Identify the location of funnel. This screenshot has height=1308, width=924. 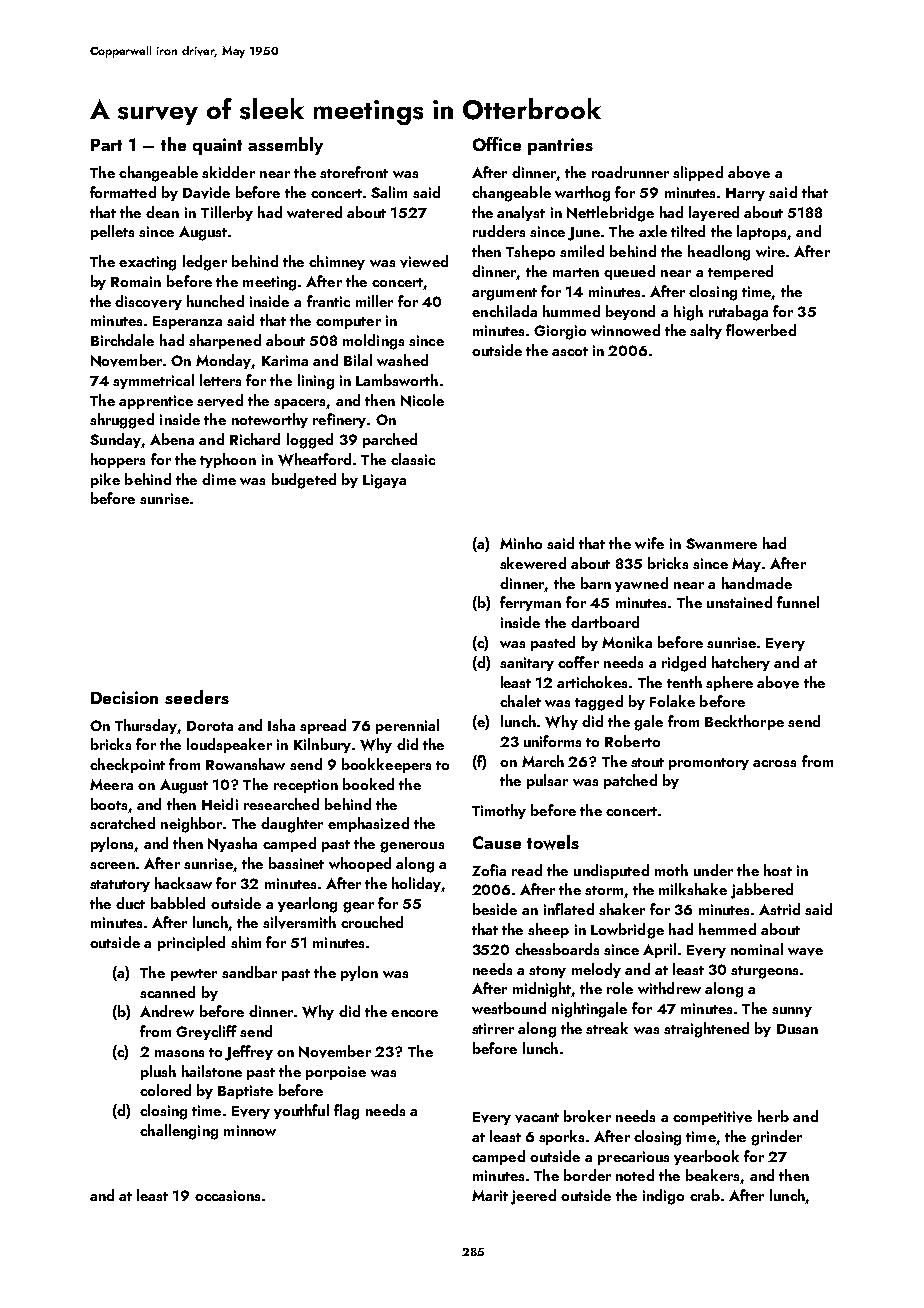
(798, 602).
